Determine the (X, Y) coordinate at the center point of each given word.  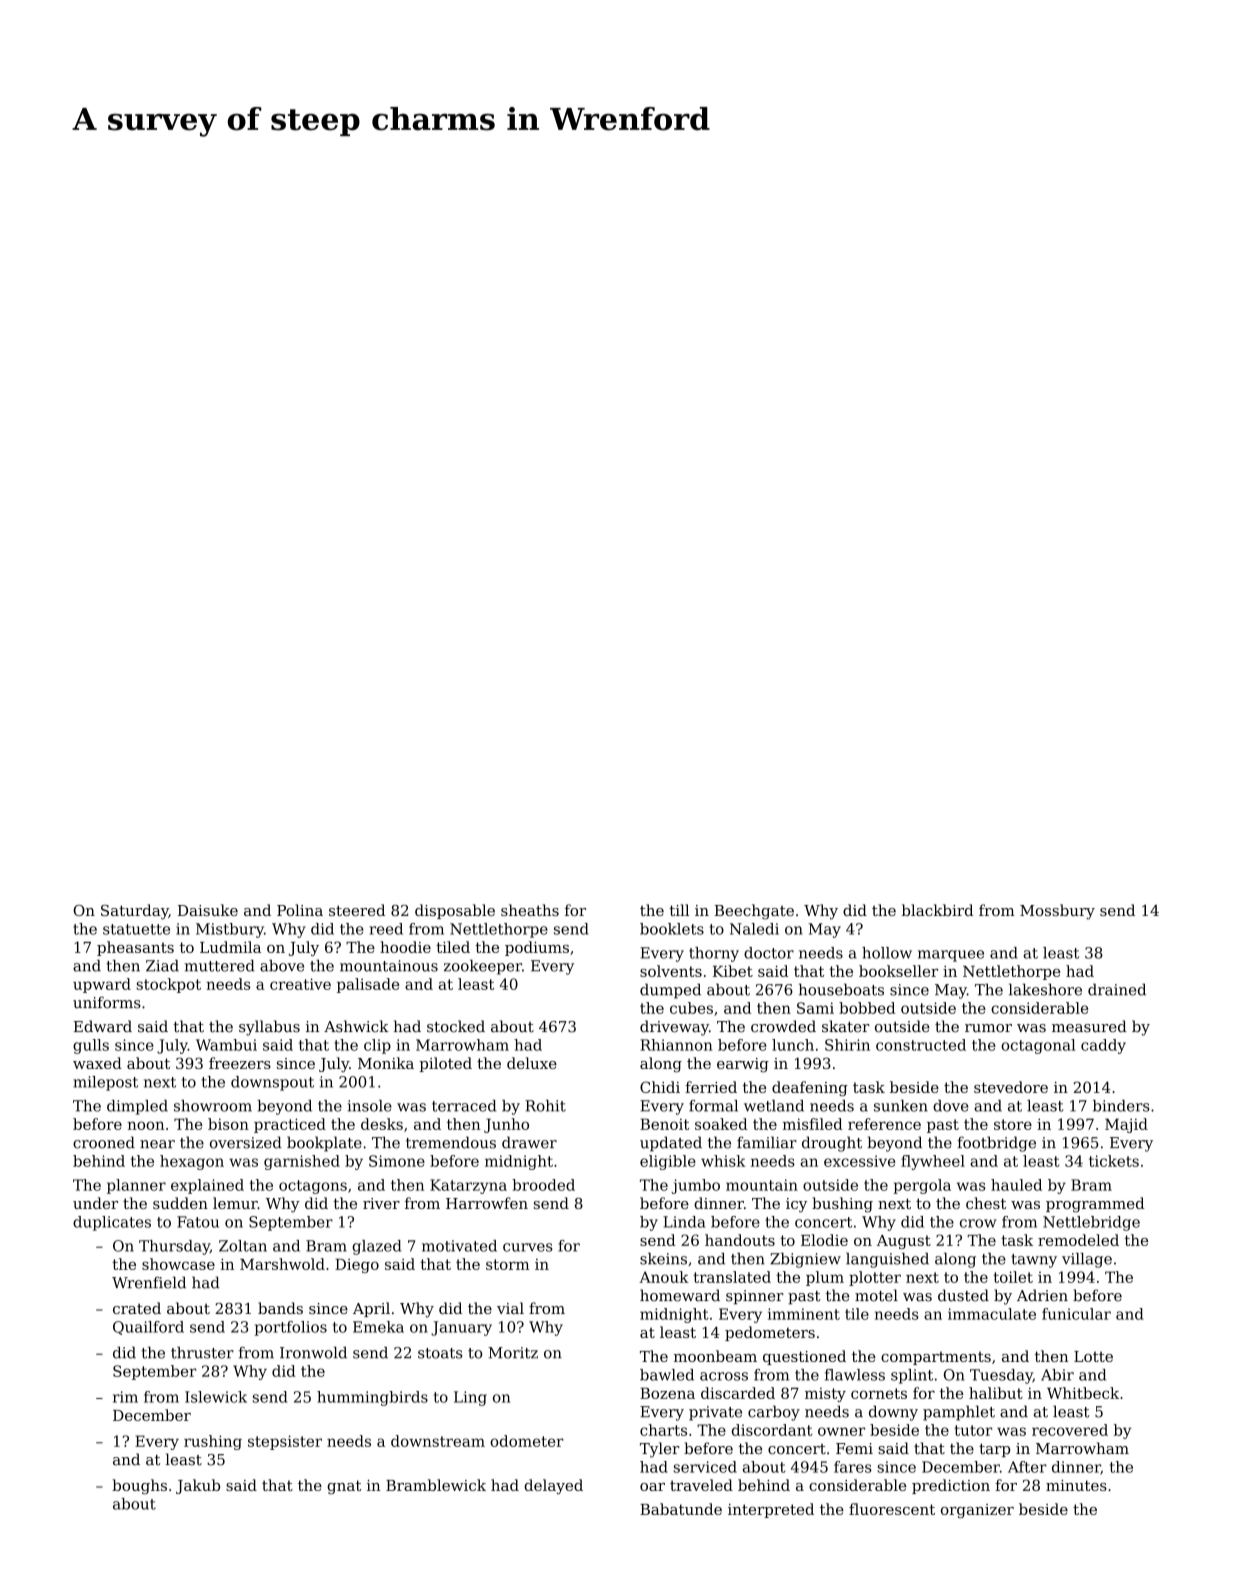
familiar (767, 1142)
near (157, 1144)
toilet (1013, 1277)
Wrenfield (149, 1282)
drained (1117, 989)
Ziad (162, 966)
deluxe (532, 1063)
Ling (470, 1398)
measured (1089, 1026)
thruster (202, 1352)
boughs (139, 1486)
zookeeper (483, 967)
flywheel (933, 1162)
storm (508, 1264)
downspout (272, 1083)
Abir (1057, 1375)
